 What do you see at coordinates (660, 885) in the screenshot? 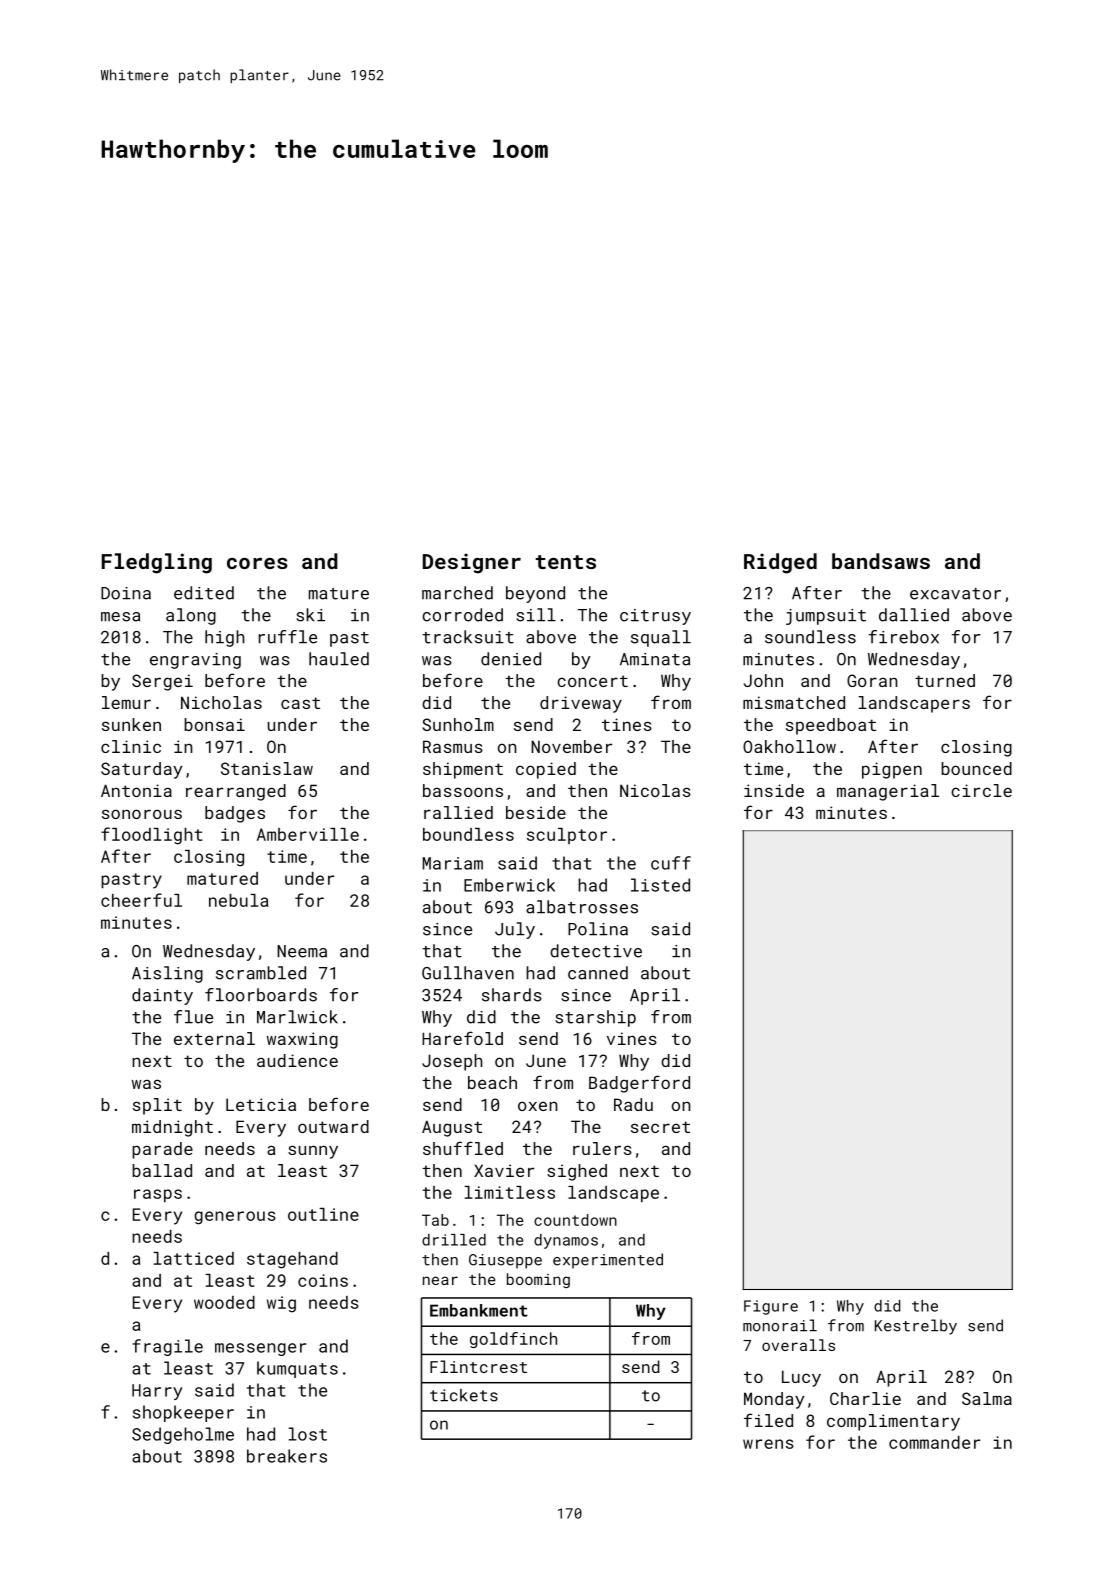
I see `listed` at bounding box center [660, 885].
